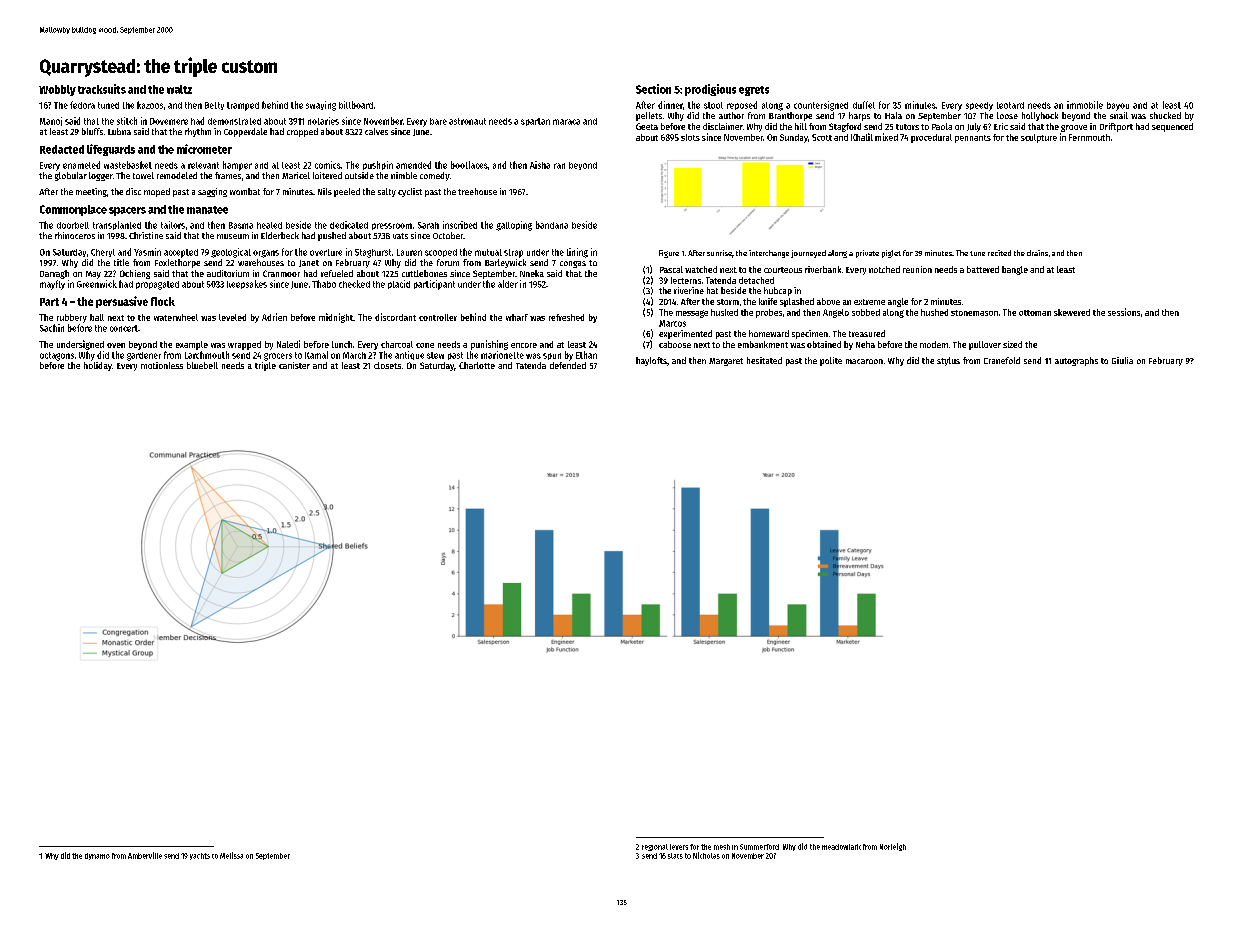  I want to click on egrets, so click(754, 91).
